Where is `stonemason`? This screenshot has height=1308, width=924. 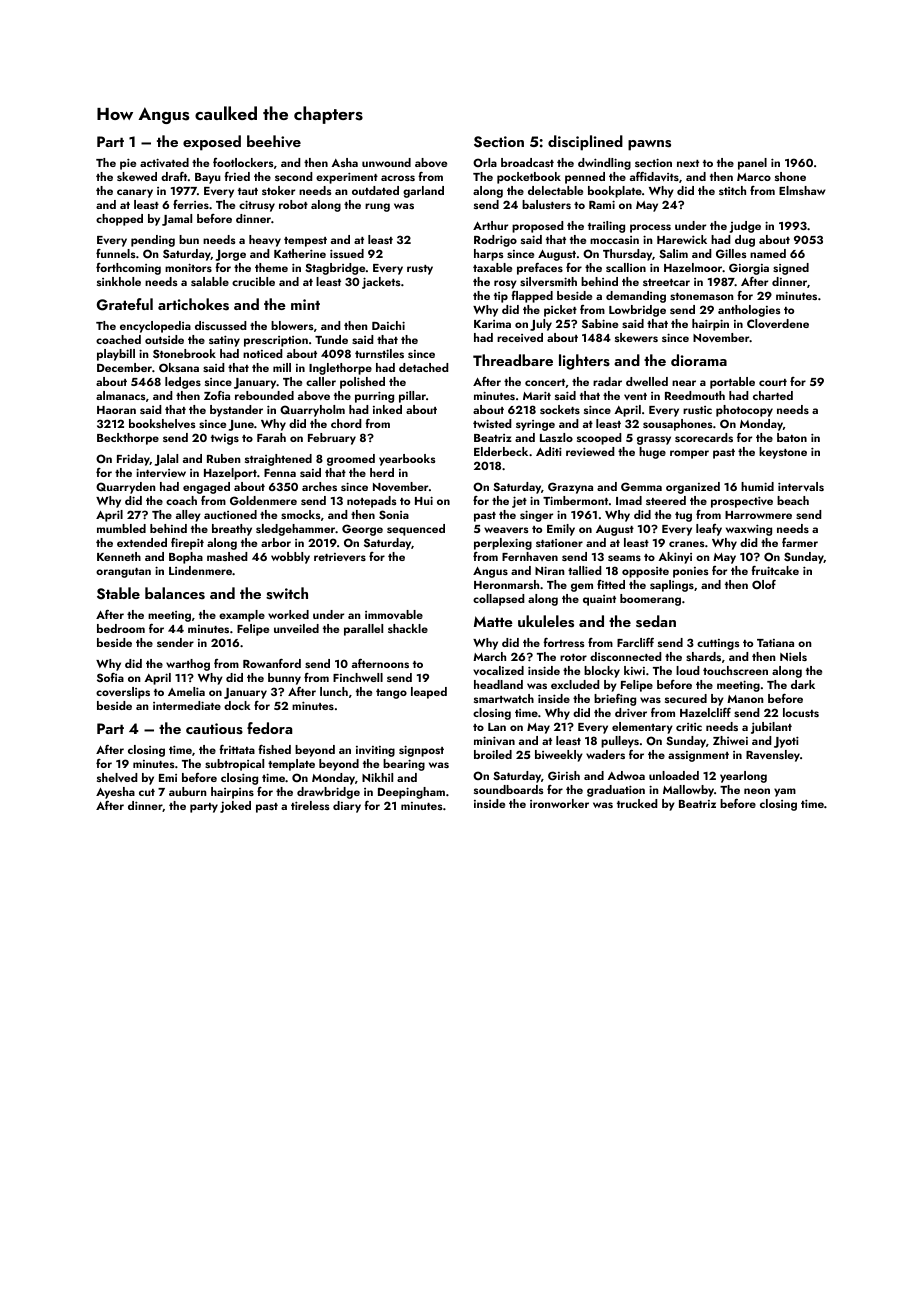 stonemason is located at coordinates (702, 296).
